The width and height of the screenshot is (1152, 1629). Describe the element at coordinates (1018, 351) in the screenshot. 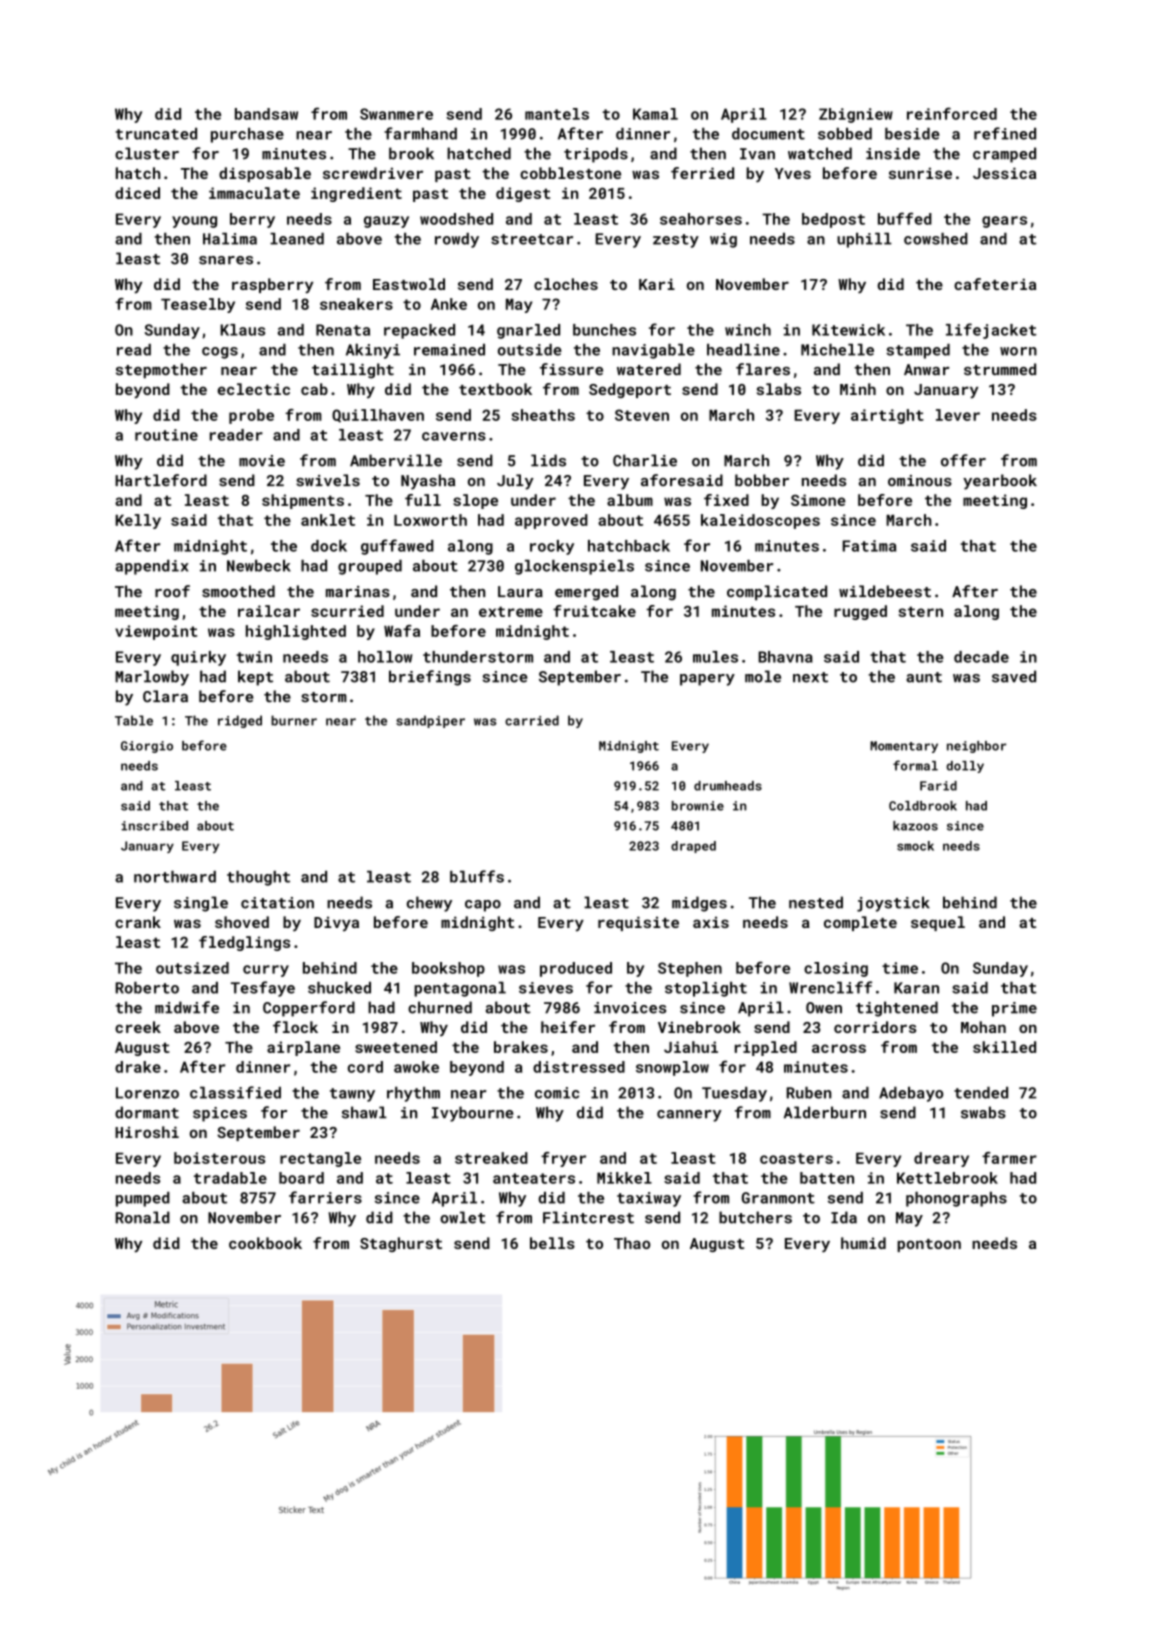

I see `worn` at that location.
